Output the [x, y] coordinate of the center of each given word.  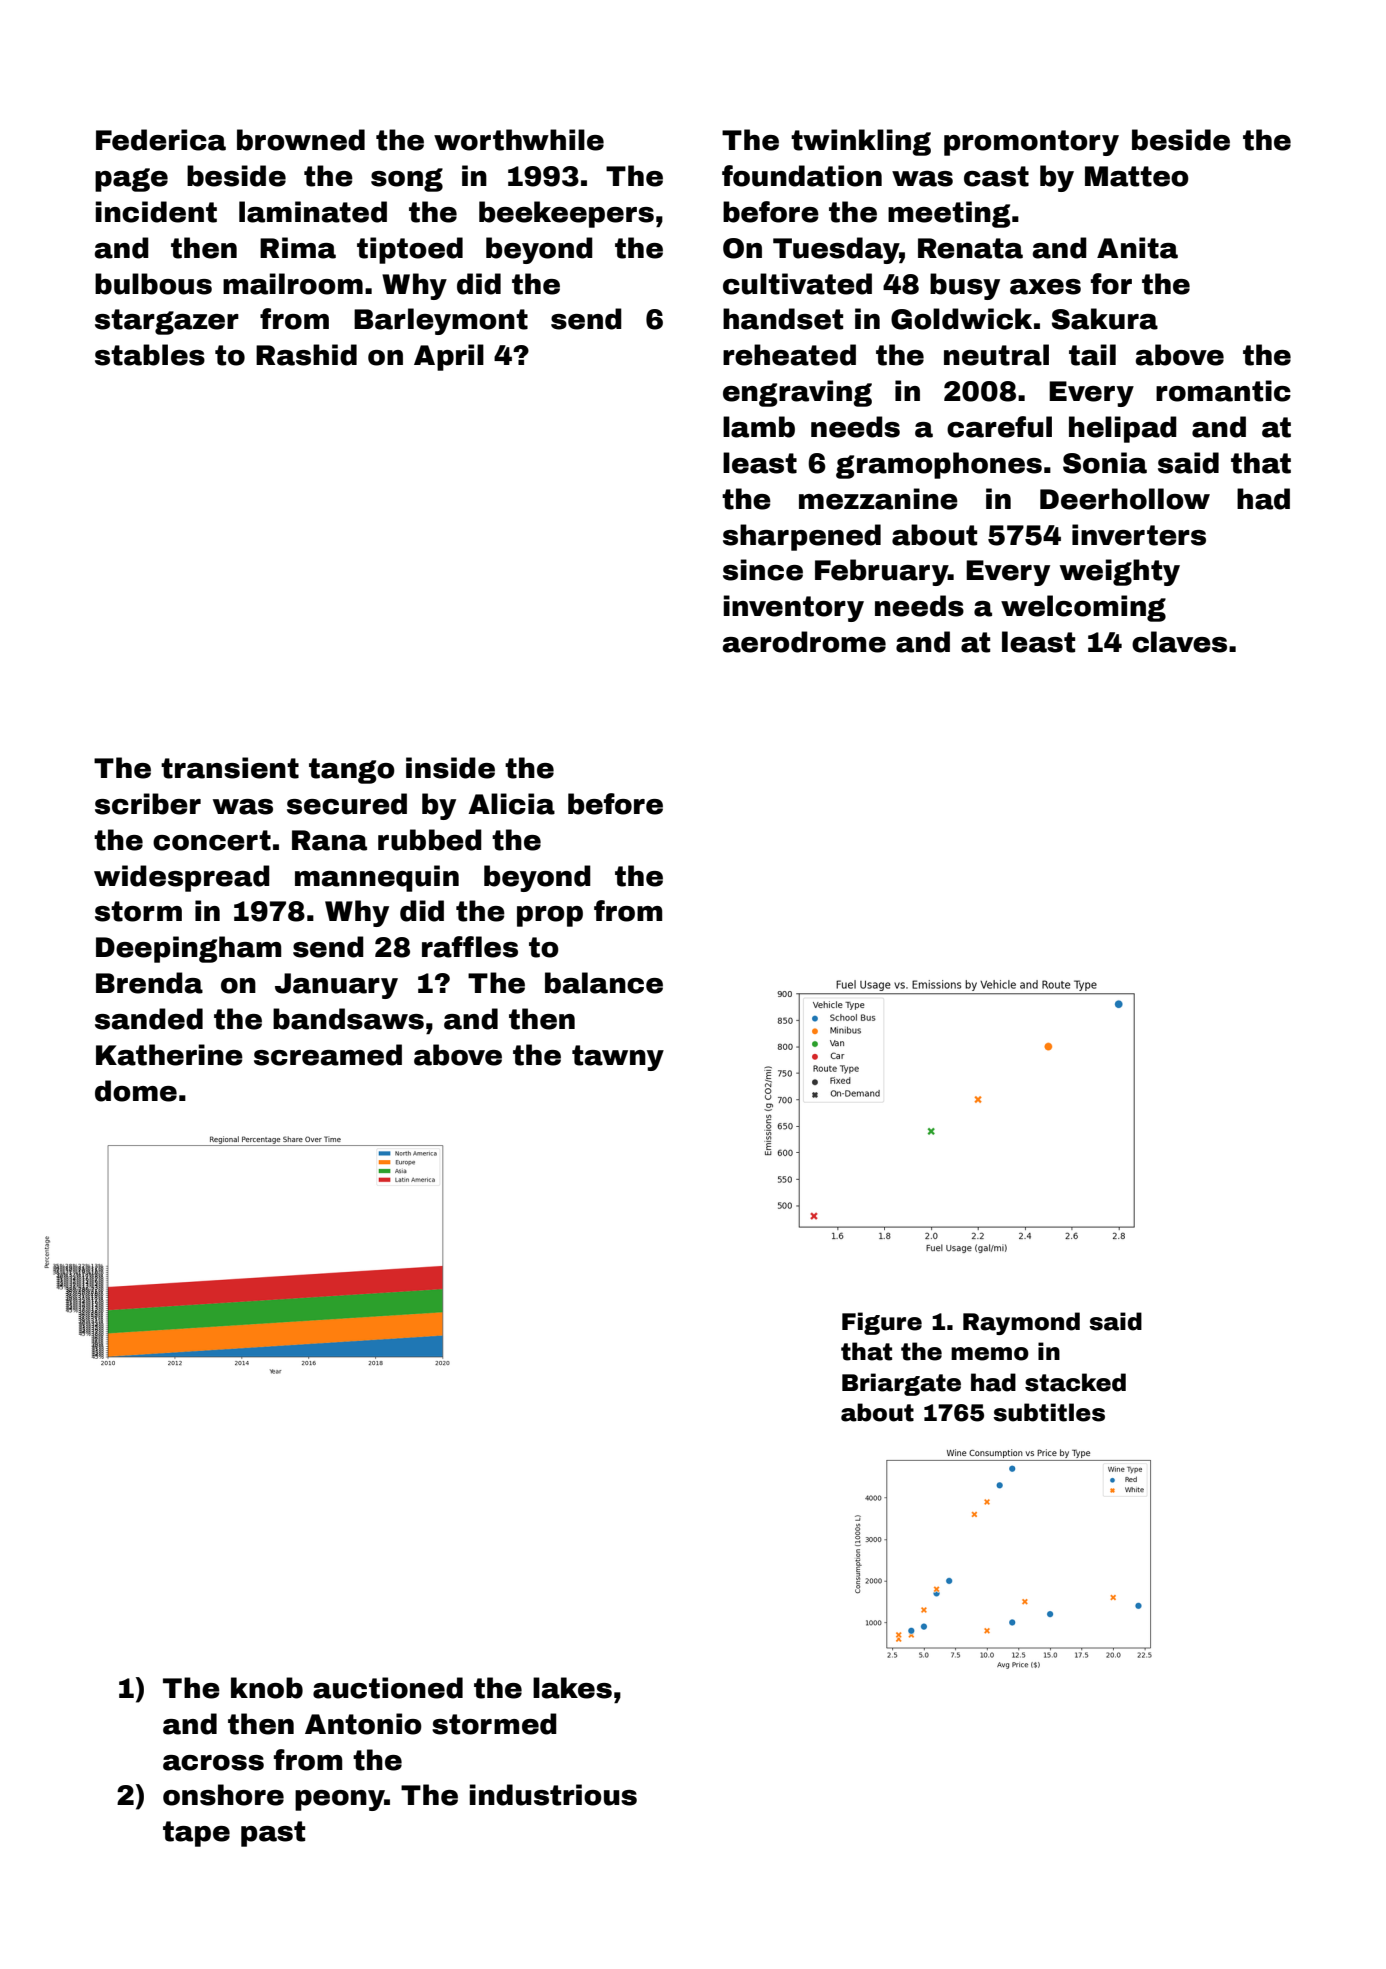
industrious [553, 1795]
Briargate [901, 1384]
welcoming [1083, 608]
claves [1179, 642]
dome [136, 1091]
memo [990, 1354]
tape [196, 1834]
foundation [802, 176]
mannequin [377, 878]
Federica [161, 140]
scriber [148, 804]
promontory [1031, 143]
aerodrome [804, 642]
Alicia [511, 804]
